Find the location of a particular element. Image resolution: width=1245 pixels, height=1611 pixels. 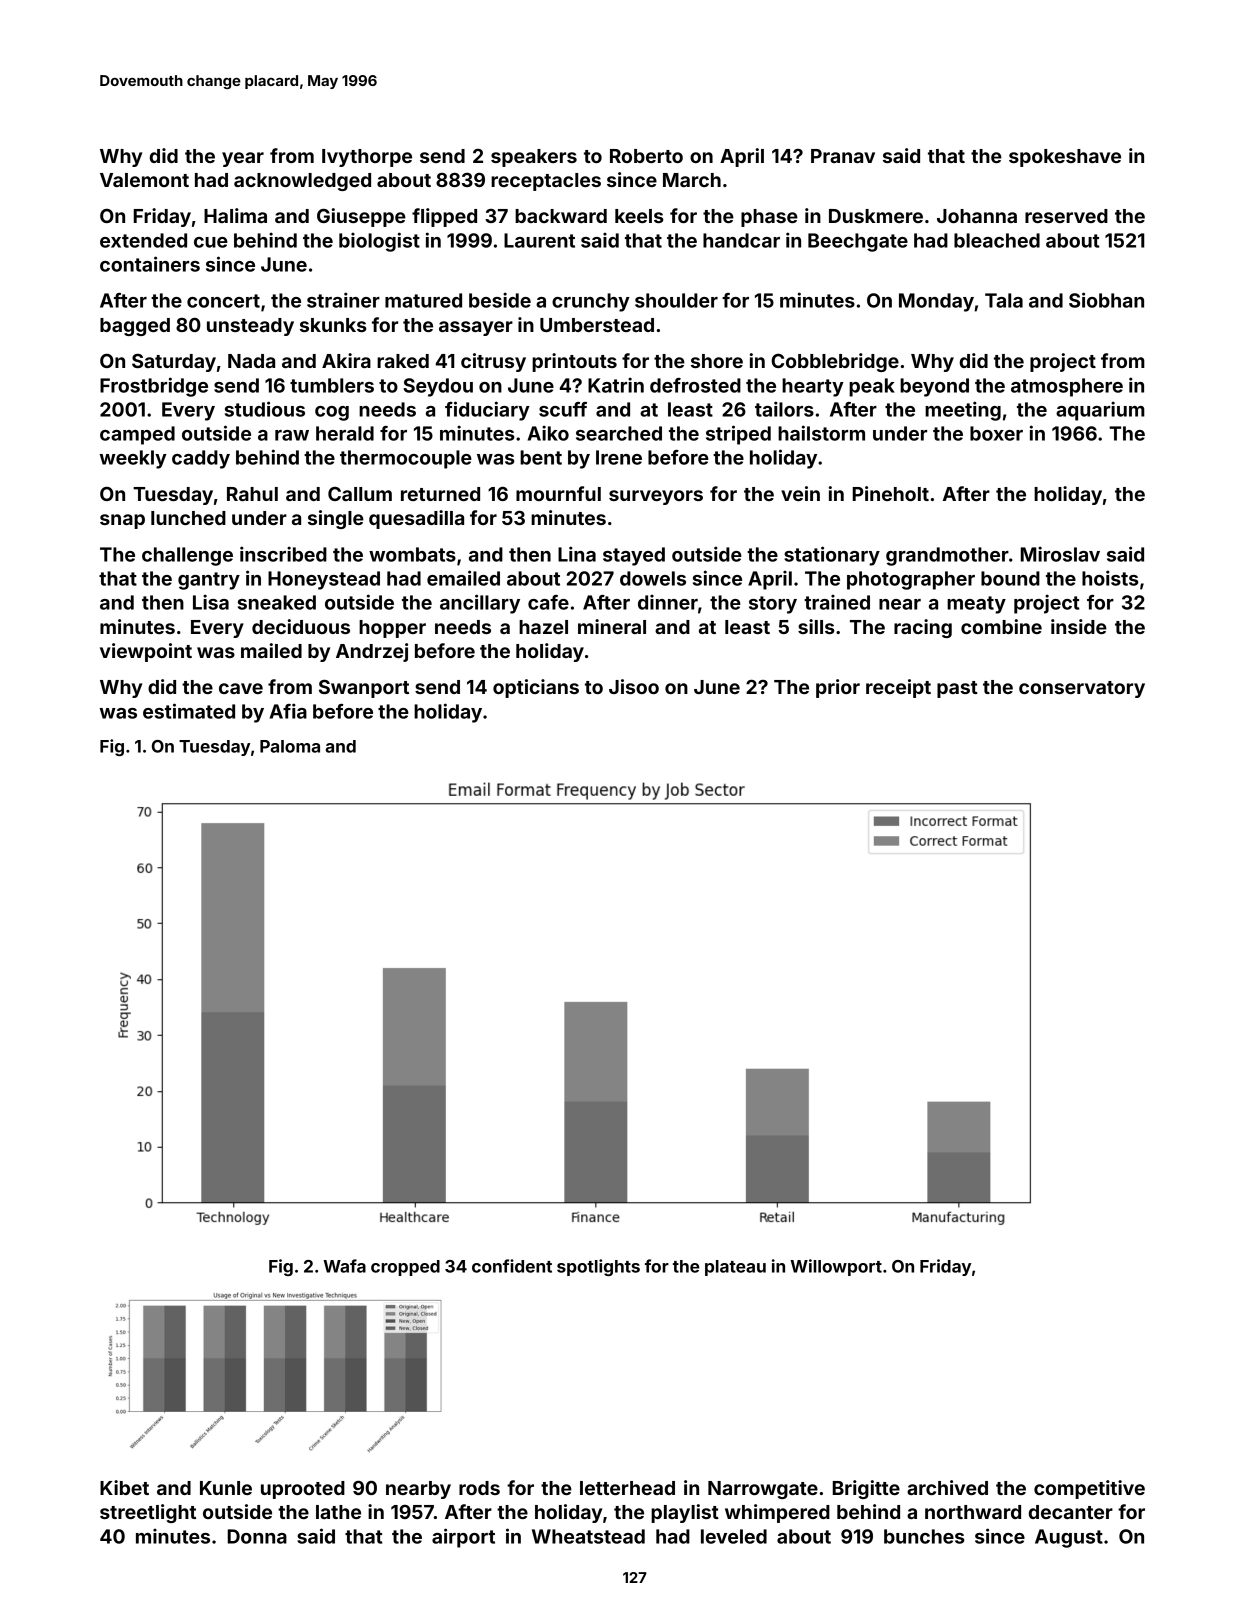

Roberto is located at coordinates (646, 156).
